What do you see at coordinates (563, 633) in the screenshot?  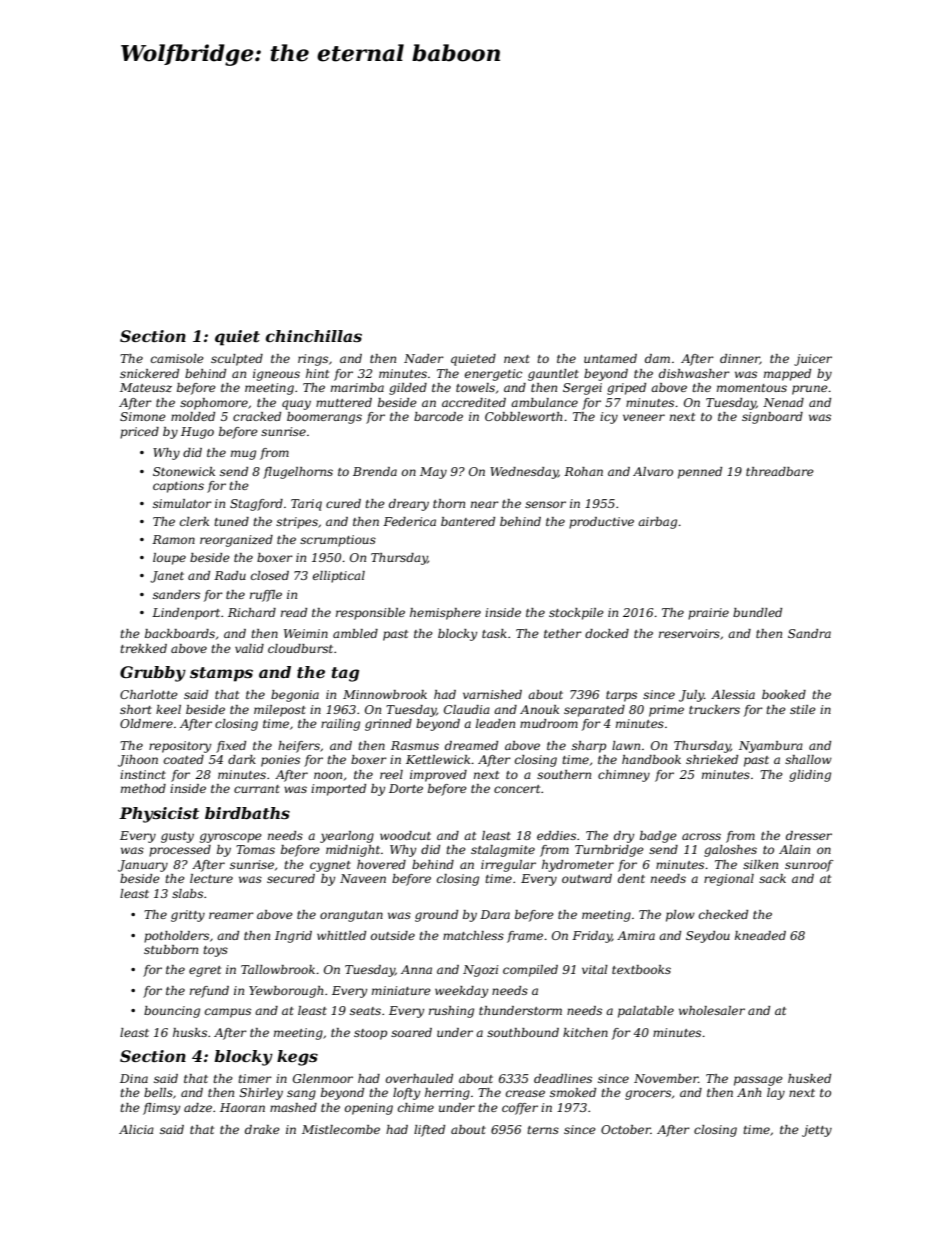 I see `tether` at bounding box center [563, 633].
